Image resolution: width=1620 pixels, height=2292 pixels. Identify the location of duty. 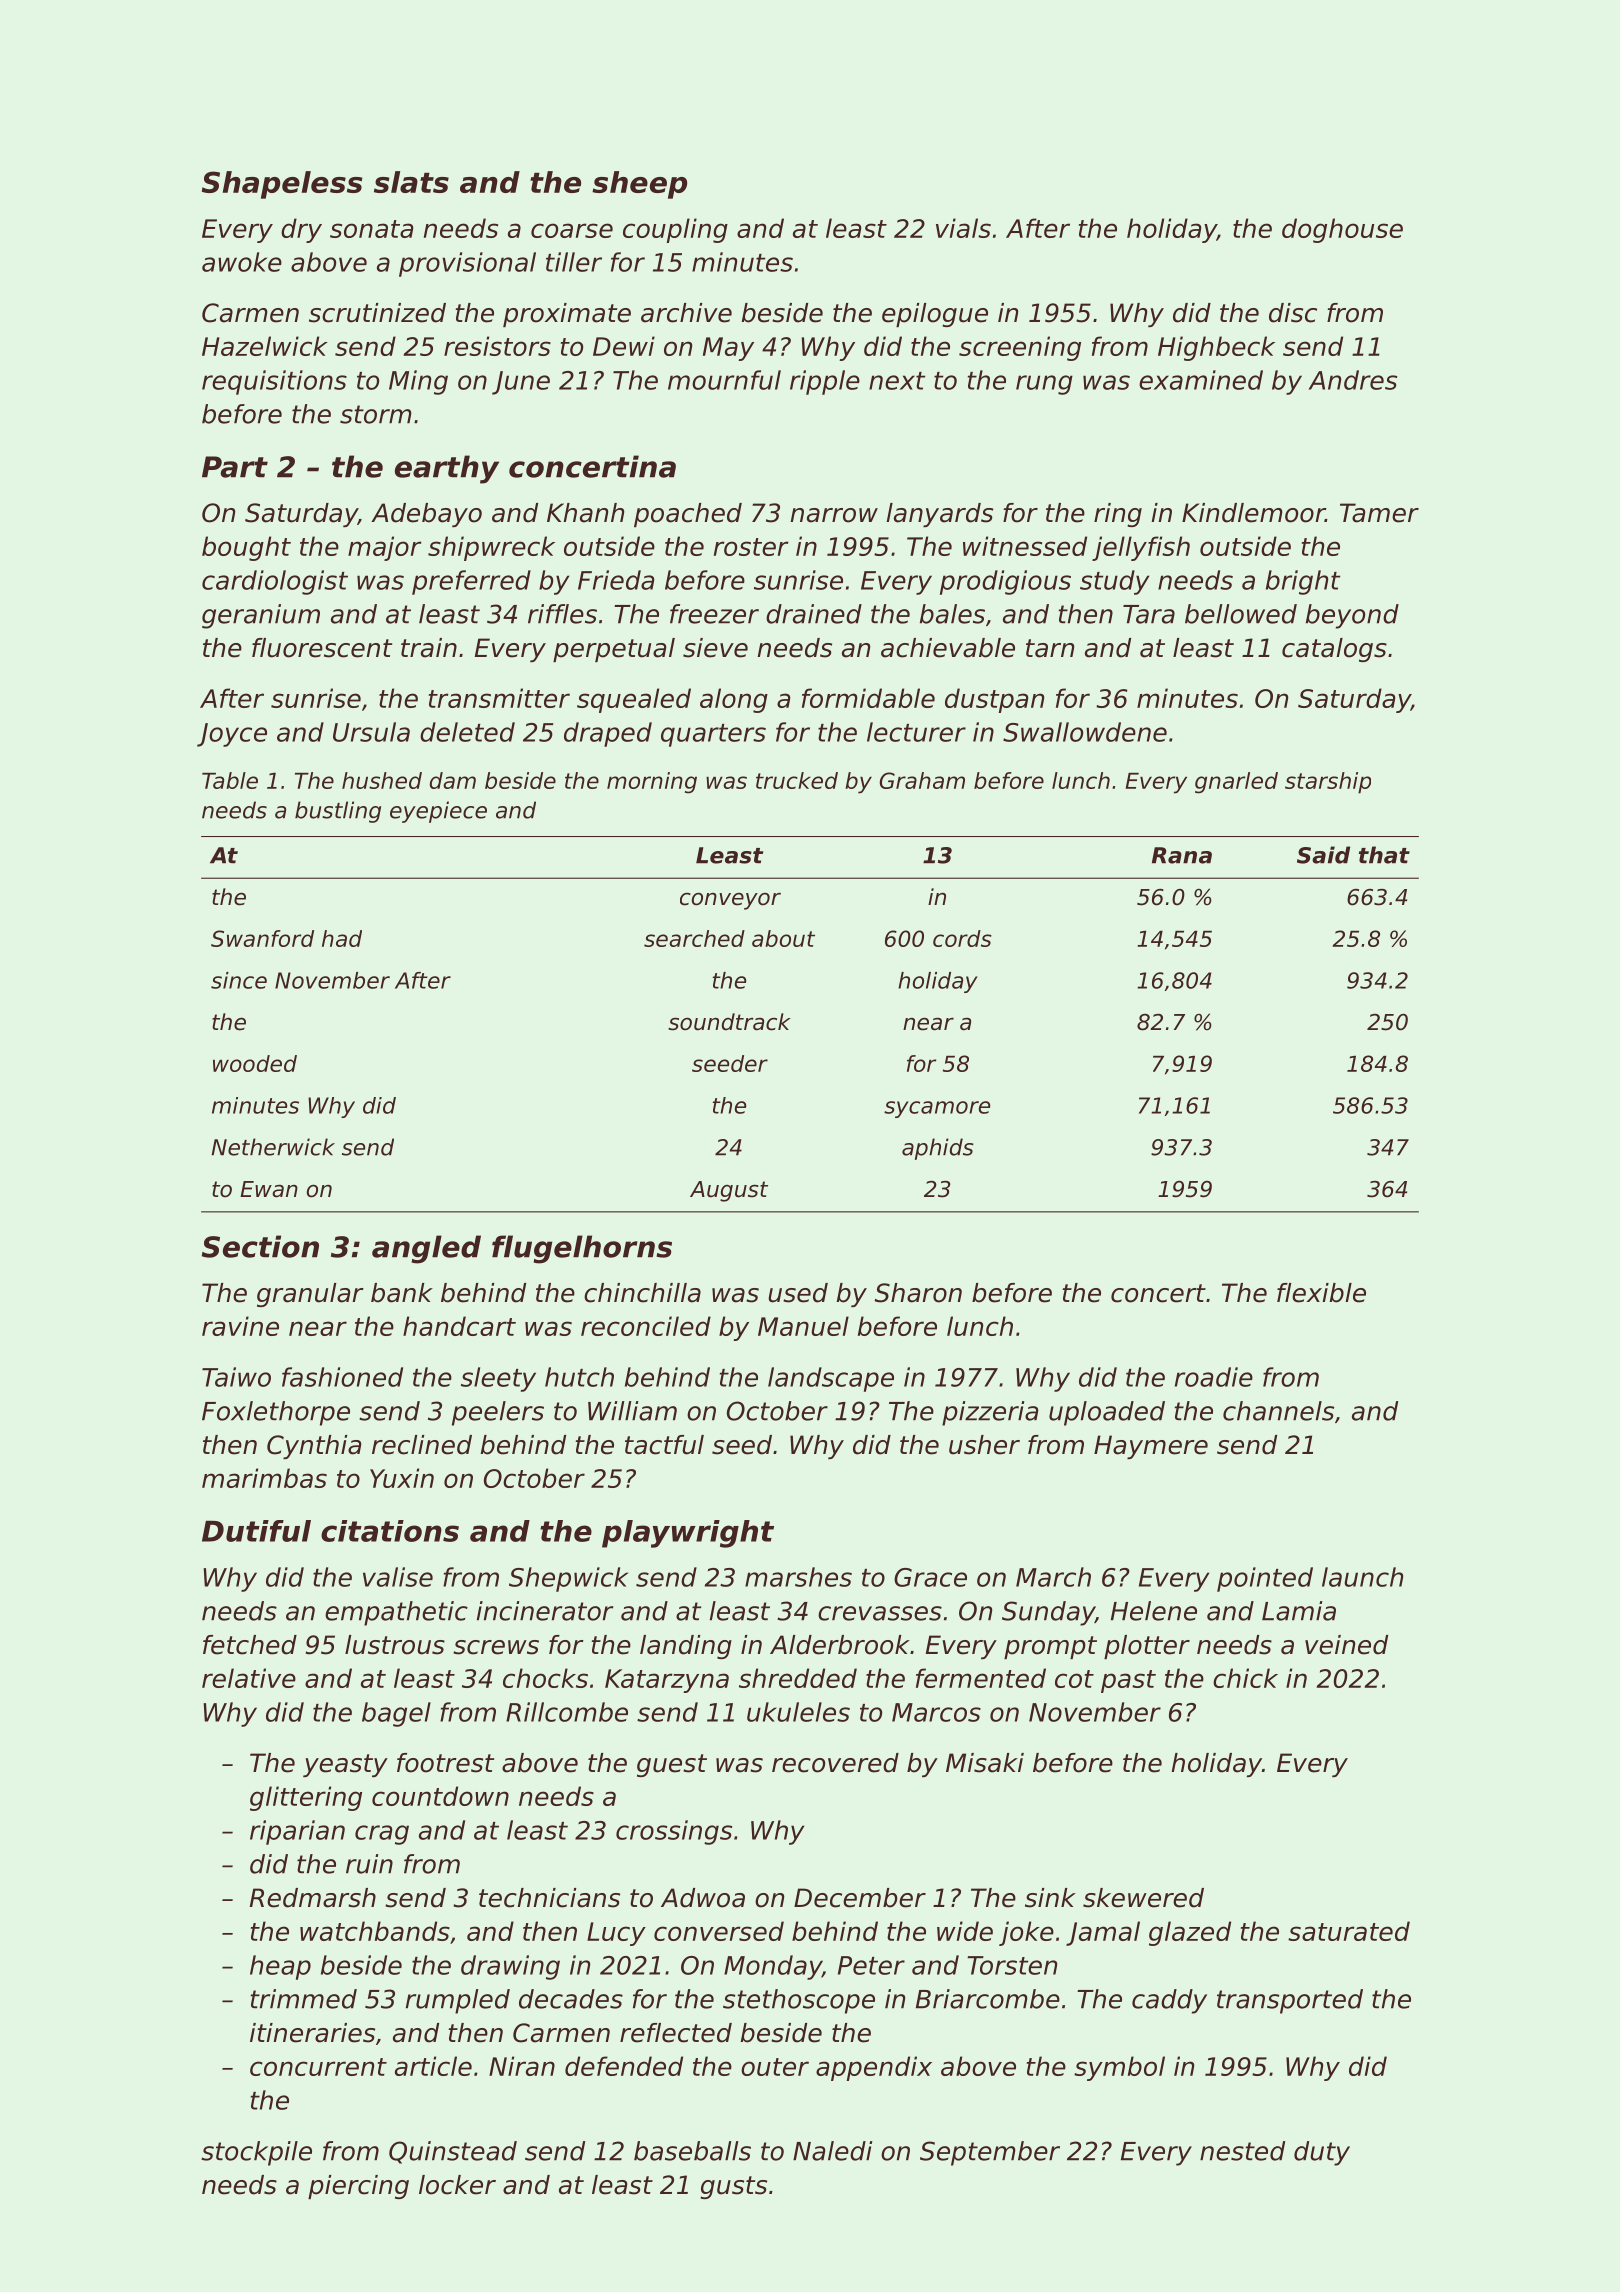
(1322, 2153).
